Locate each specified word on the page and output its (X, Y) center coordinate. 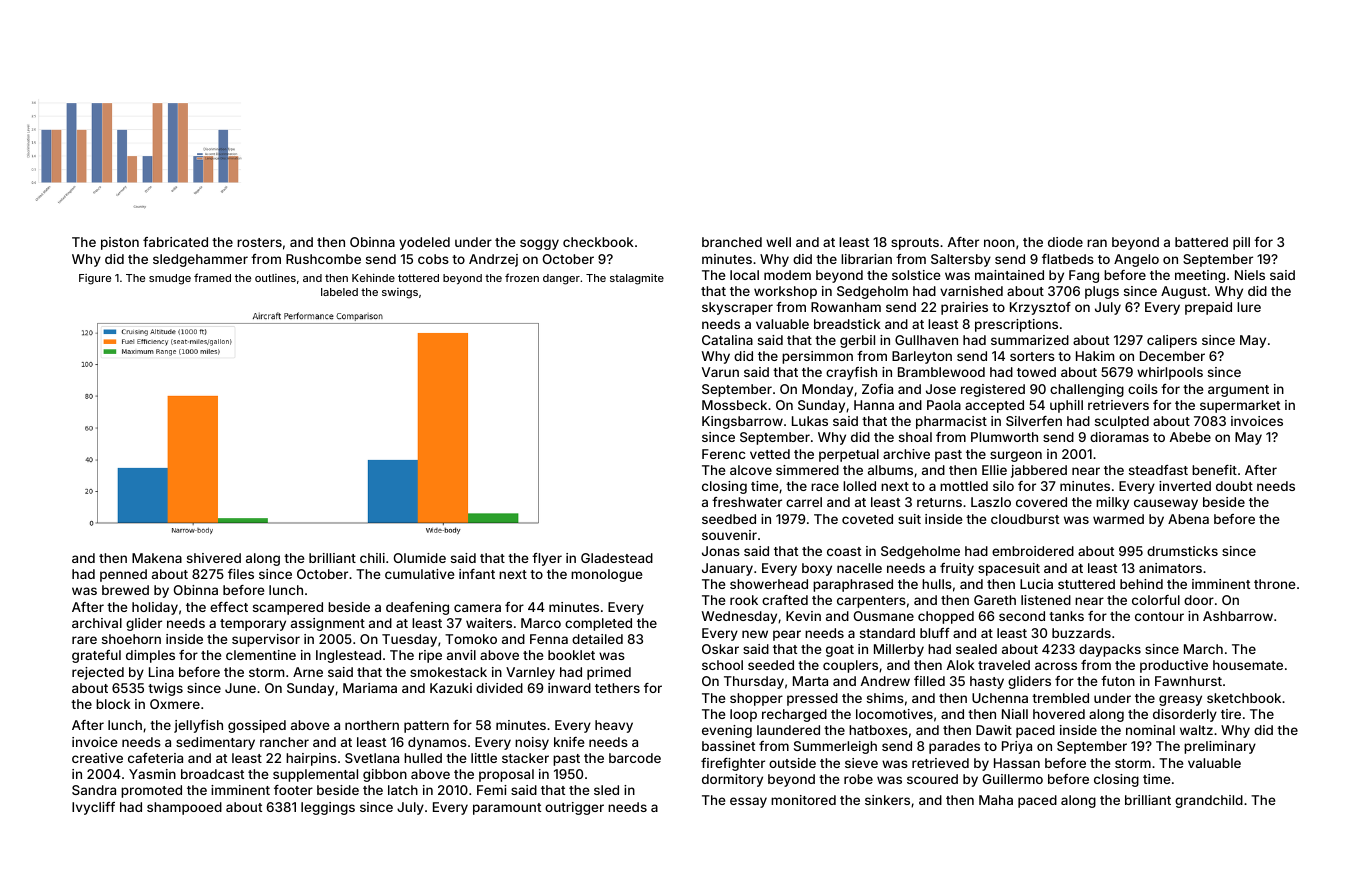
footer (293, 790)
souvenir (729, 535)
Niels (1250, 275)
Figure (95, 279)
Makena (157, 558)
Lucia (1036, 584)
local (744, 275)
